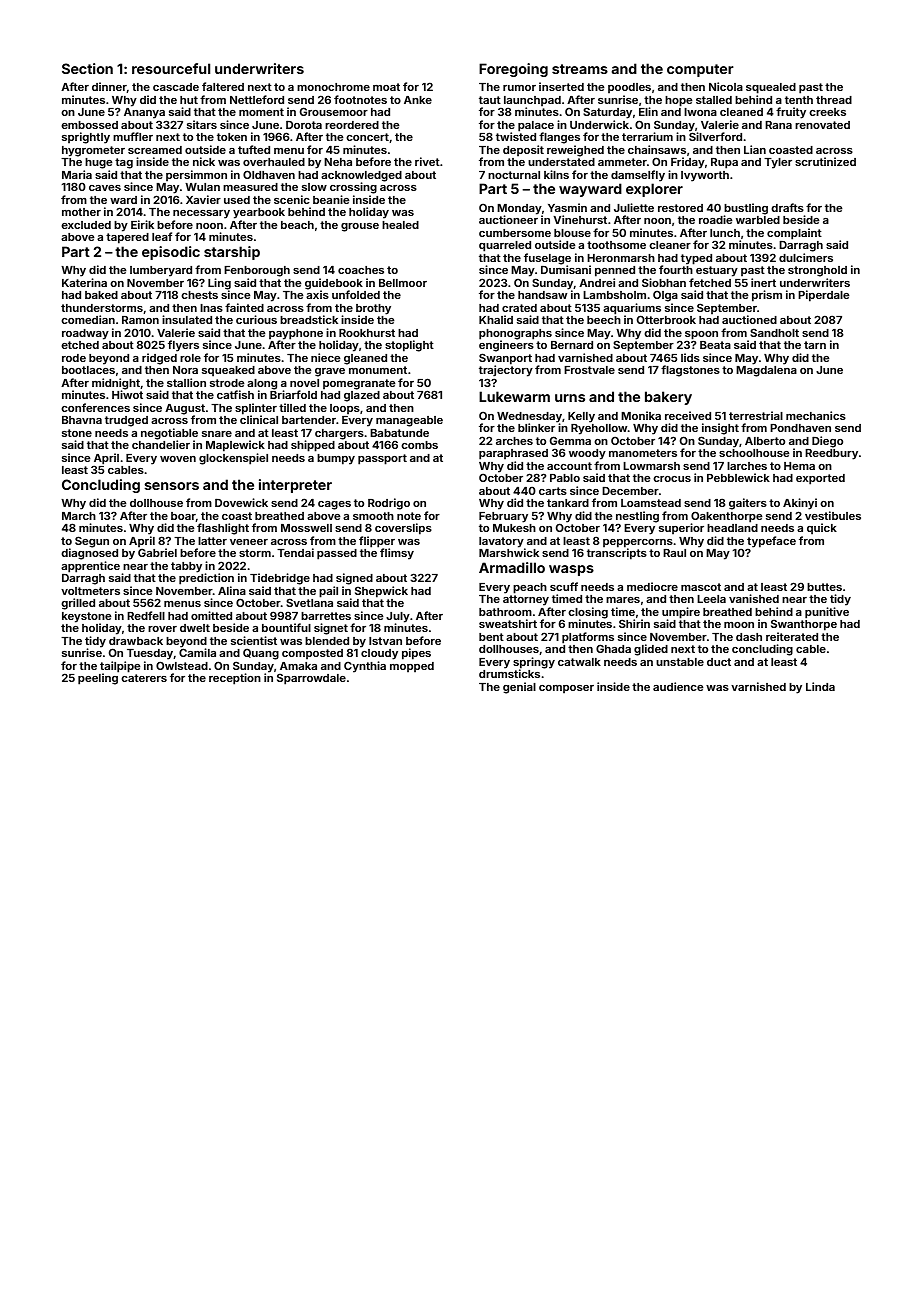 The width and height of the document is (924, 1308). I want to click on necessary, so click(201, 214).
